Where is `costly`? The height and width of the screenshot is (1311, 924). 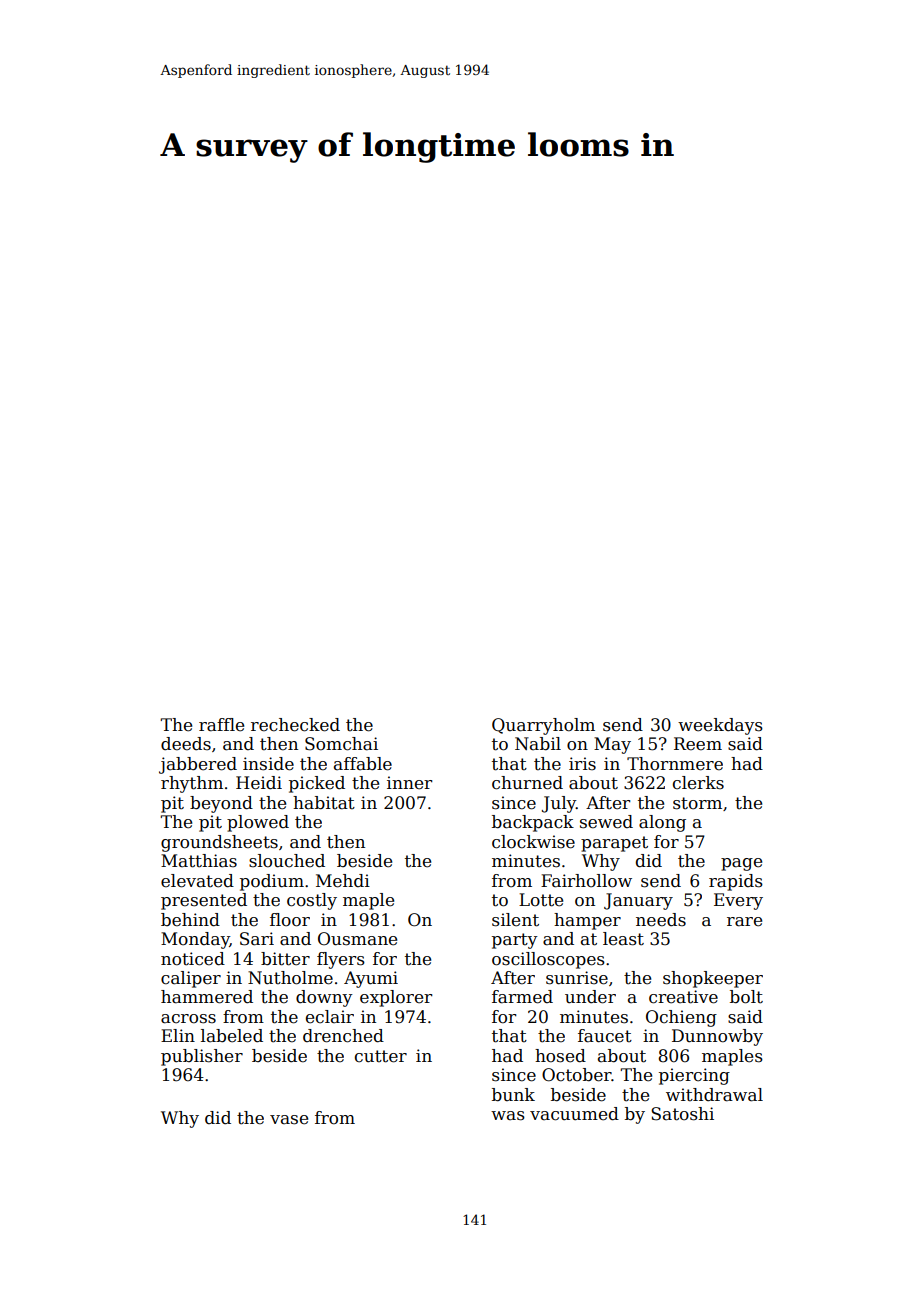
costly is located at coordinates (312, 901).
